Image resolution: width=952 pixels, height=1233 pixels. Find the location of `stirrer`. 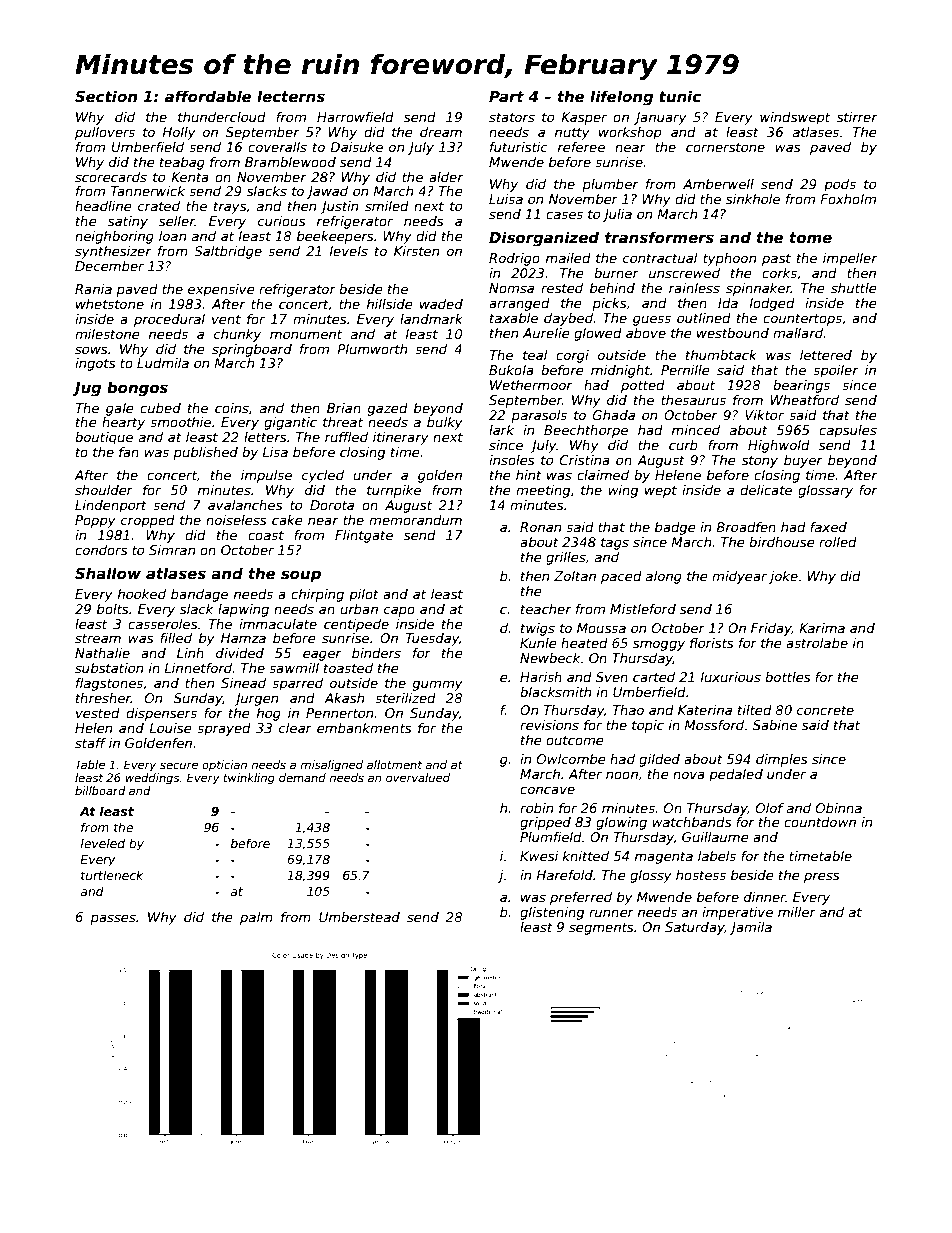

stirrer is located at coordinates (857, 117).
